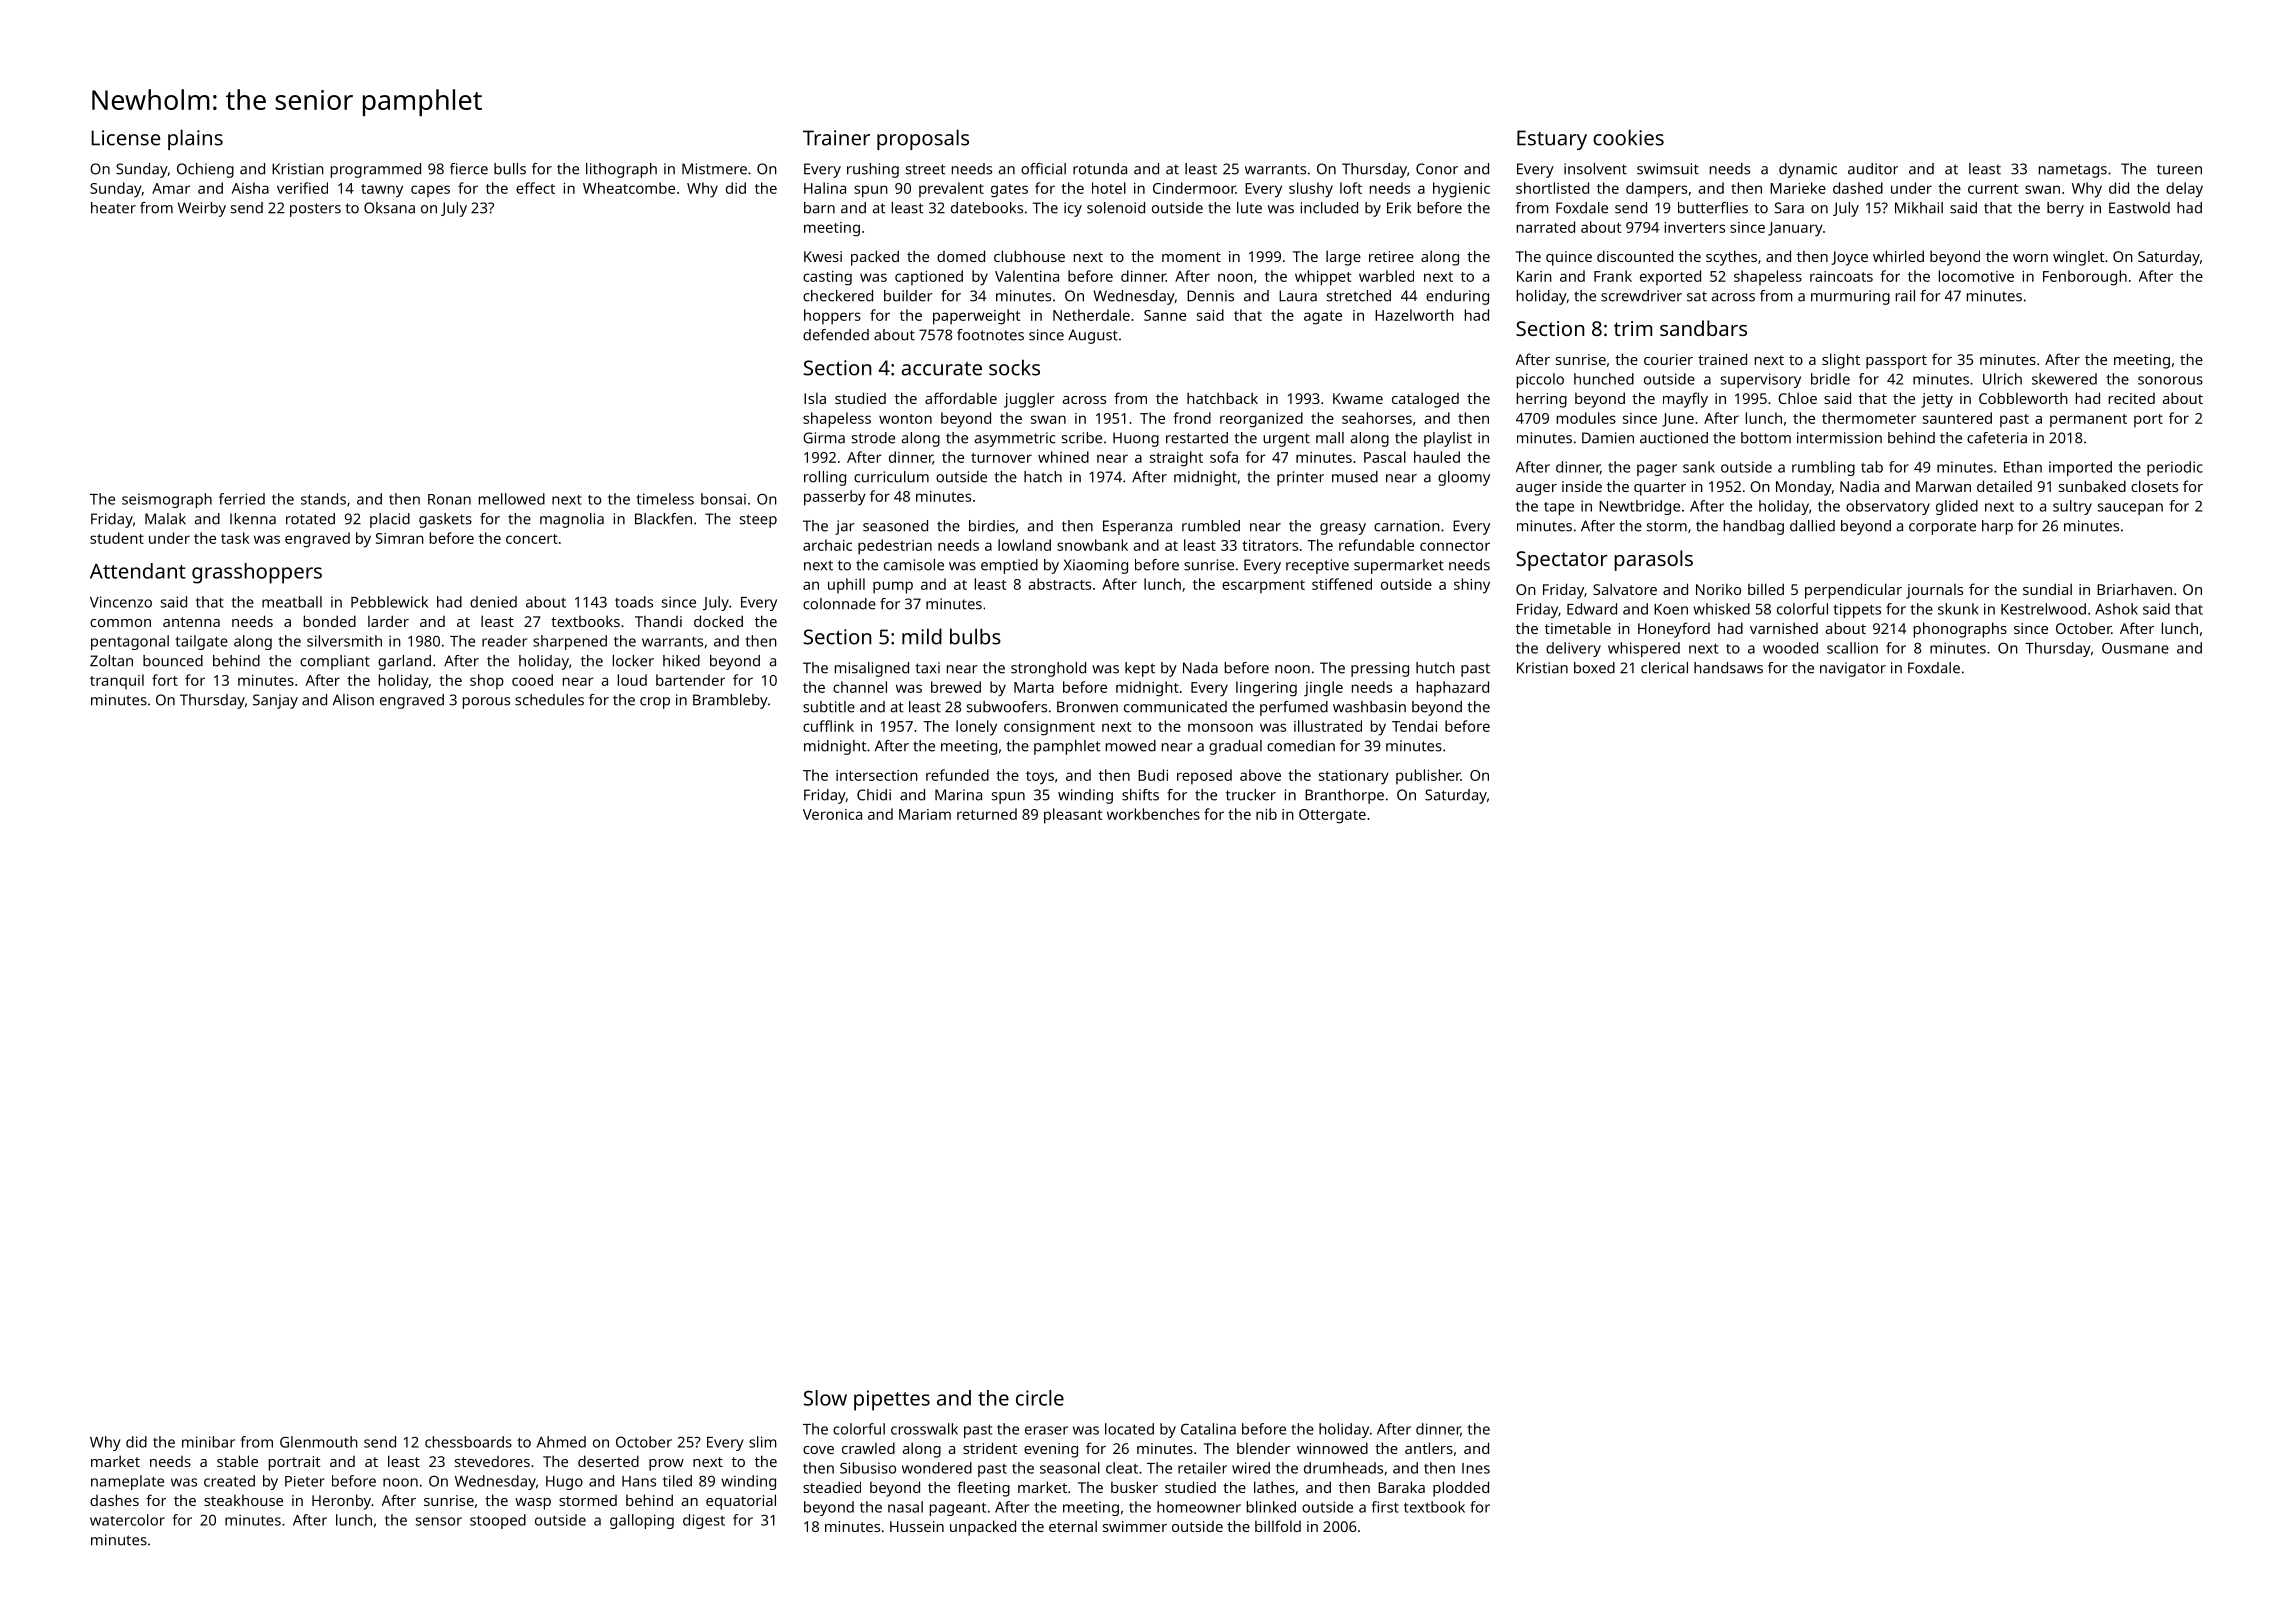 The width and height of the screenshot is (2293, 1621). I want to click on Mariam, so click(925, 814).
